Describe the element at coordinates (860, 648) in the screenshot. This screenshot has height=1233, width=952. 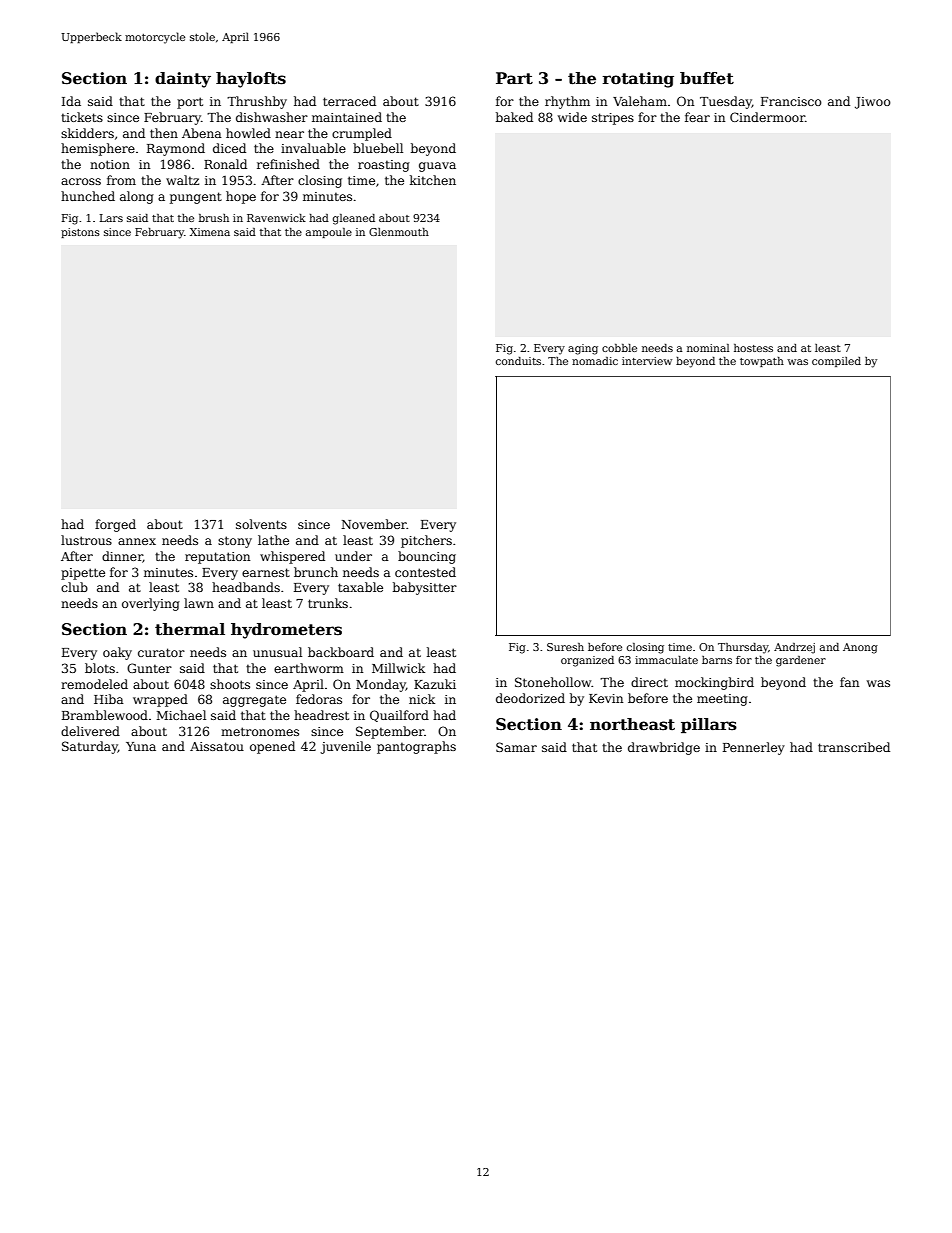
I see `Anong` at that location.
